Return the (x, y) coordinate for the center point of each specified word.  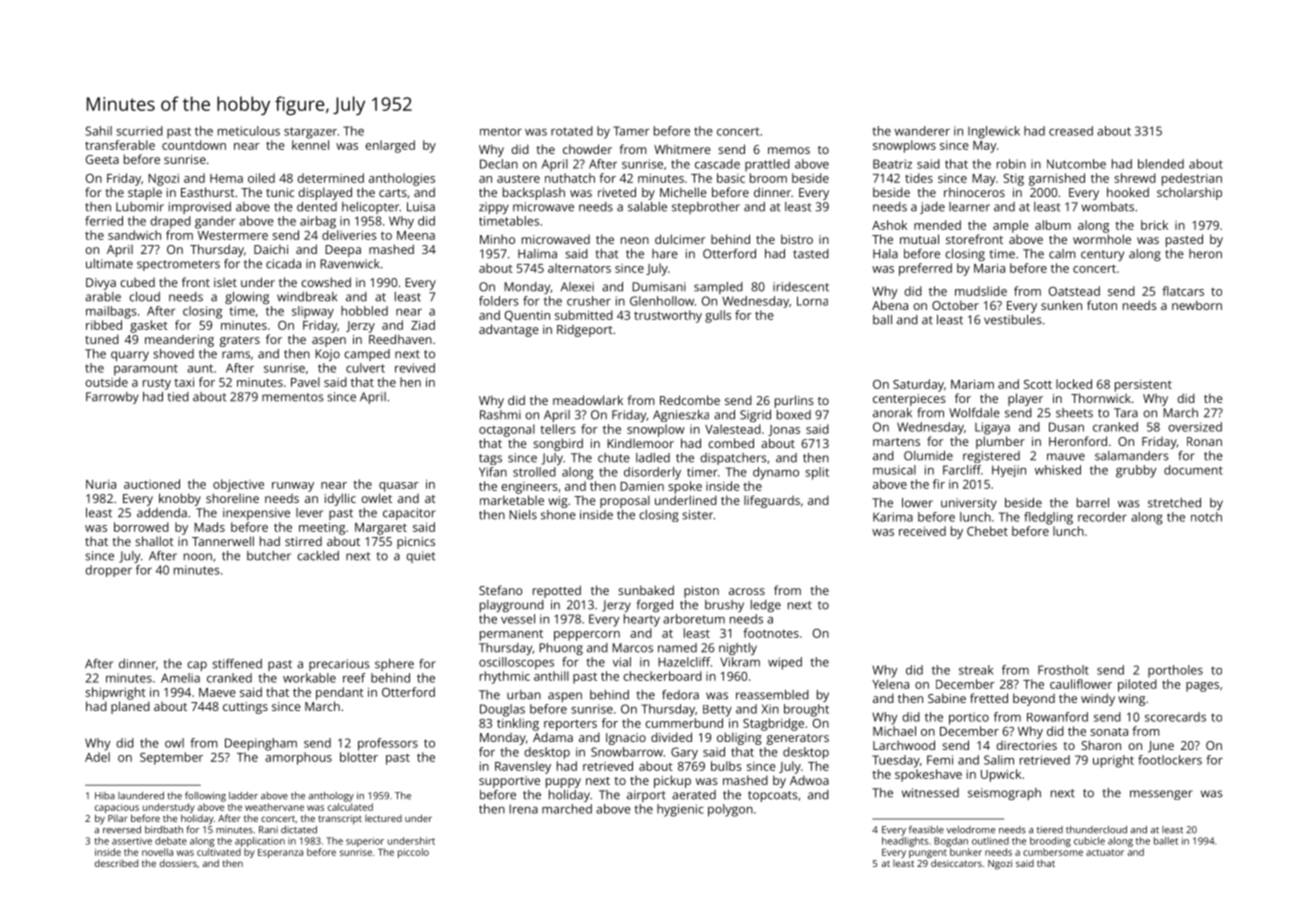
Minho (497, 239)
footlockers (1170, 760)
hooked (1128, 192)
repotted (557, 591)
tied (178, 397)
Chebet (987, 531)
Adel (97, 757)
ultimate (109, 264)
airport (646, 796)
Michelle (683, 192)
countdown (194, 145)
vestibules (1013, 320)
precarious (339, 665)
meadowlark (588, 400)
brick (1154, 225)
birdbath (164, 830)
